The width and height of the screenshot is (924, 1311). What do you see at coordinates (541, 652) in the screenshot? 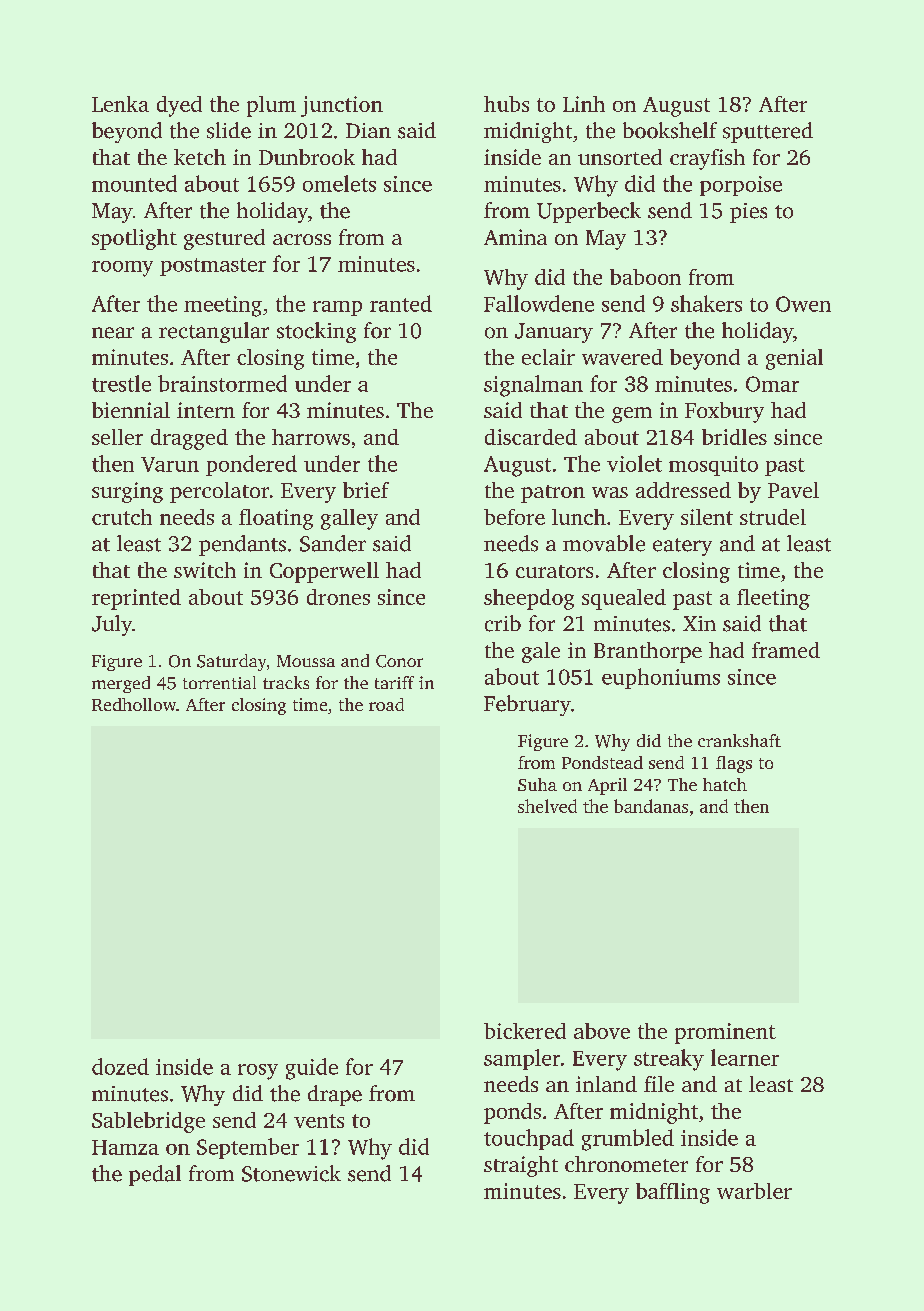
I see `gale` at bounding box center [541, 652].
